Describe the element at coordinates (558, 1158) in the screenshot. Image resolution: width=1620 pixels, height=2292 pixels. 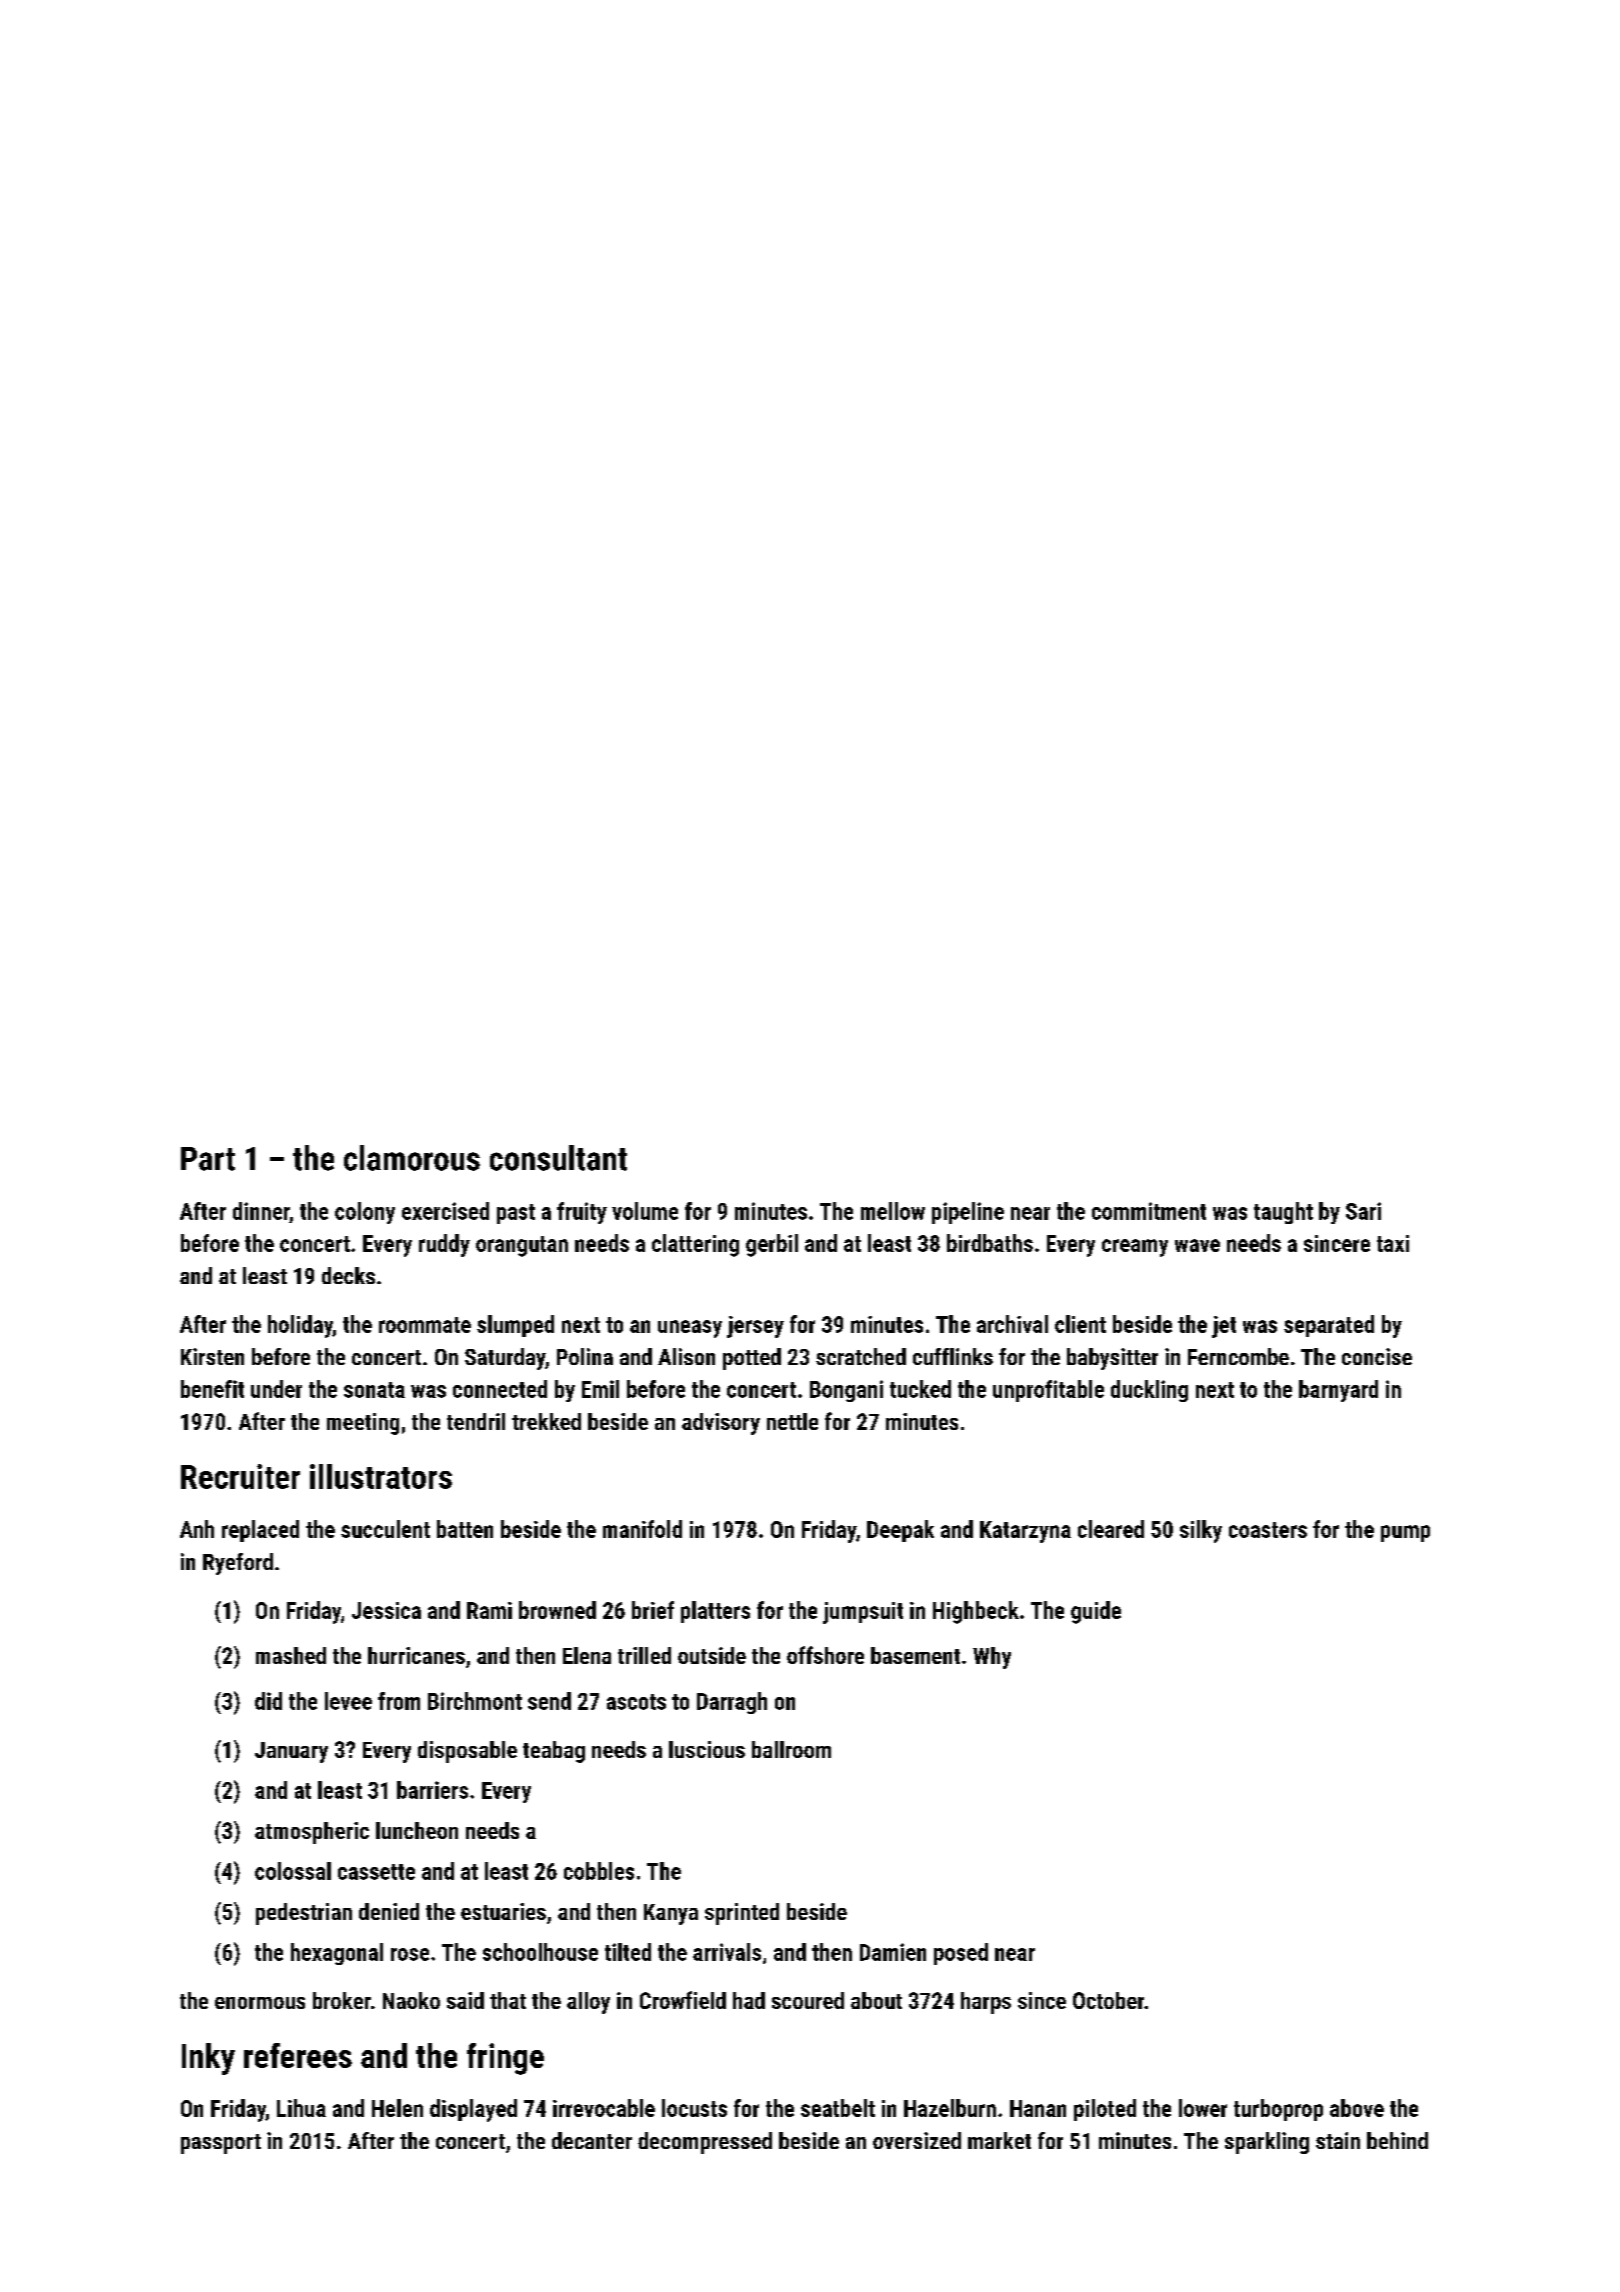
I see `consultant` at that location.
